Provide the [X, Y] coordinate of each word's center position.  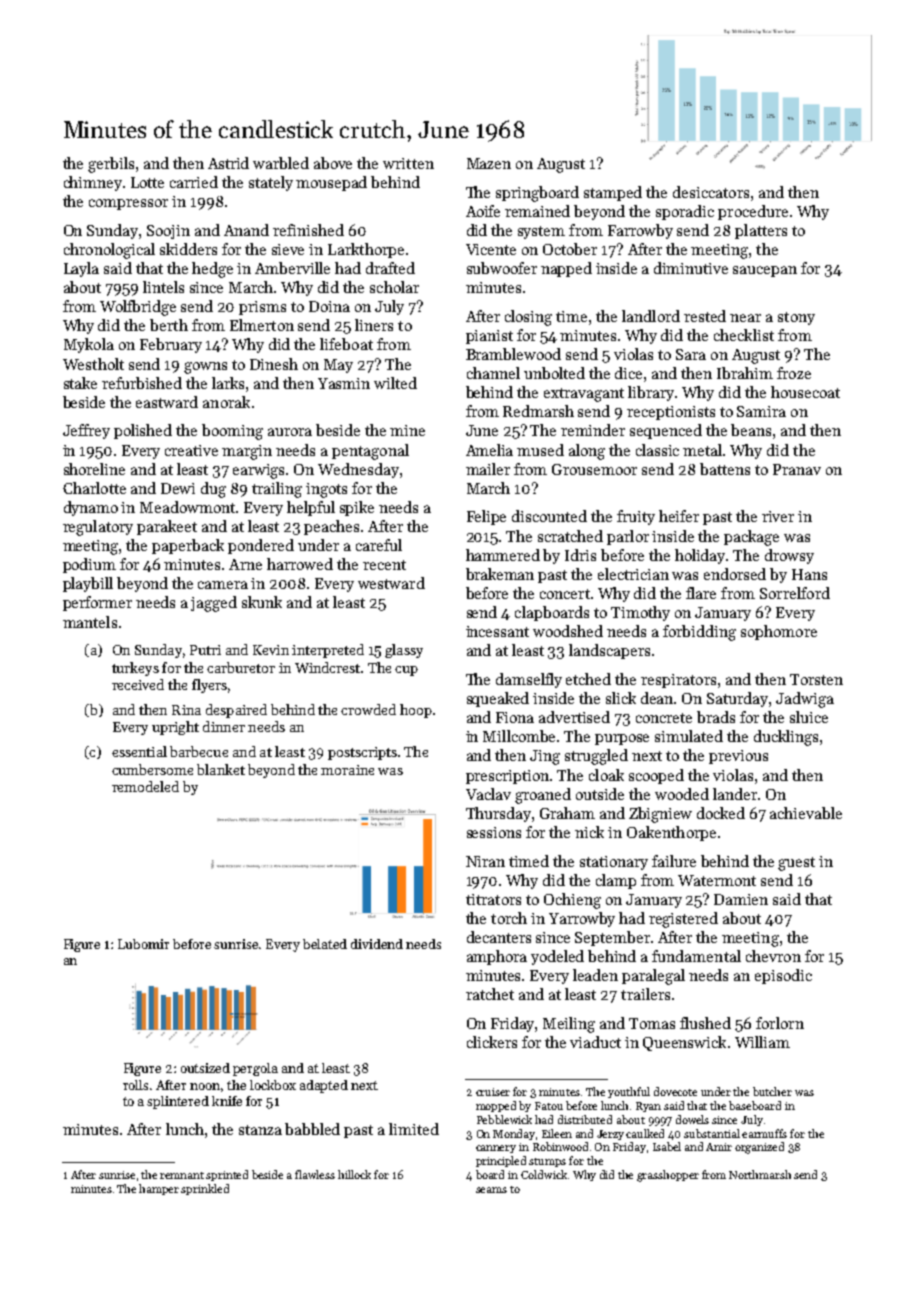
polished [143, 431]
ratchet [490, 994]
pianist [489, 337]
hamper [159, 1189]
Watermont [717, 880]
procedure [753, 212]
